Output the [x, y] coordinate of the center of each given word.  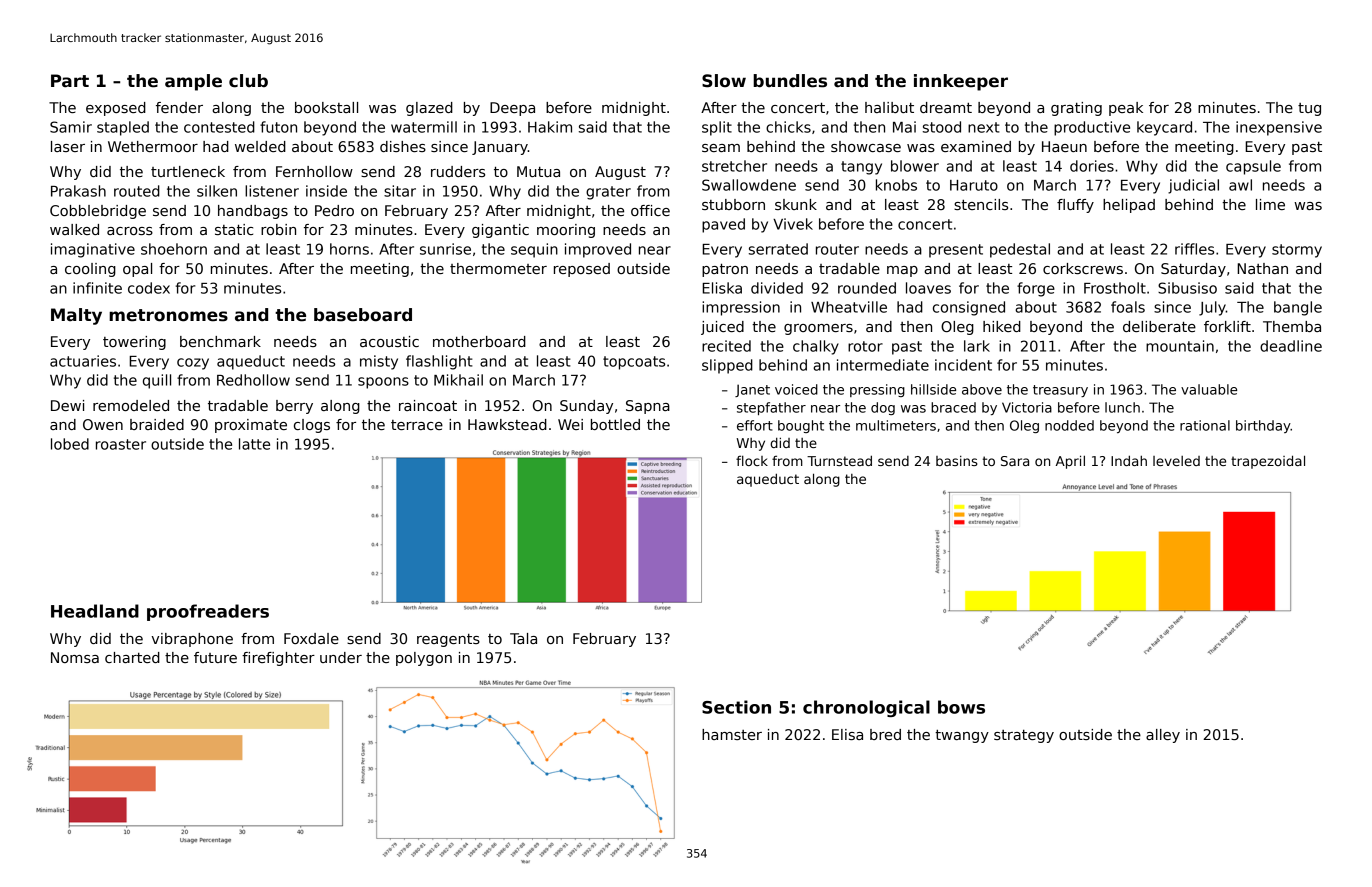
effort [755, 425]
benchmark [220, 341]
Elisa [847, 734]
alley [1163, 736]
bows [961, 707]
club [248, 81]
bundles [790, 81]
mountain [1180, 346]
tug [1309, 109]
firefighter [278, 659]
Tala [523, 638]
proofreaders [208, 612]
